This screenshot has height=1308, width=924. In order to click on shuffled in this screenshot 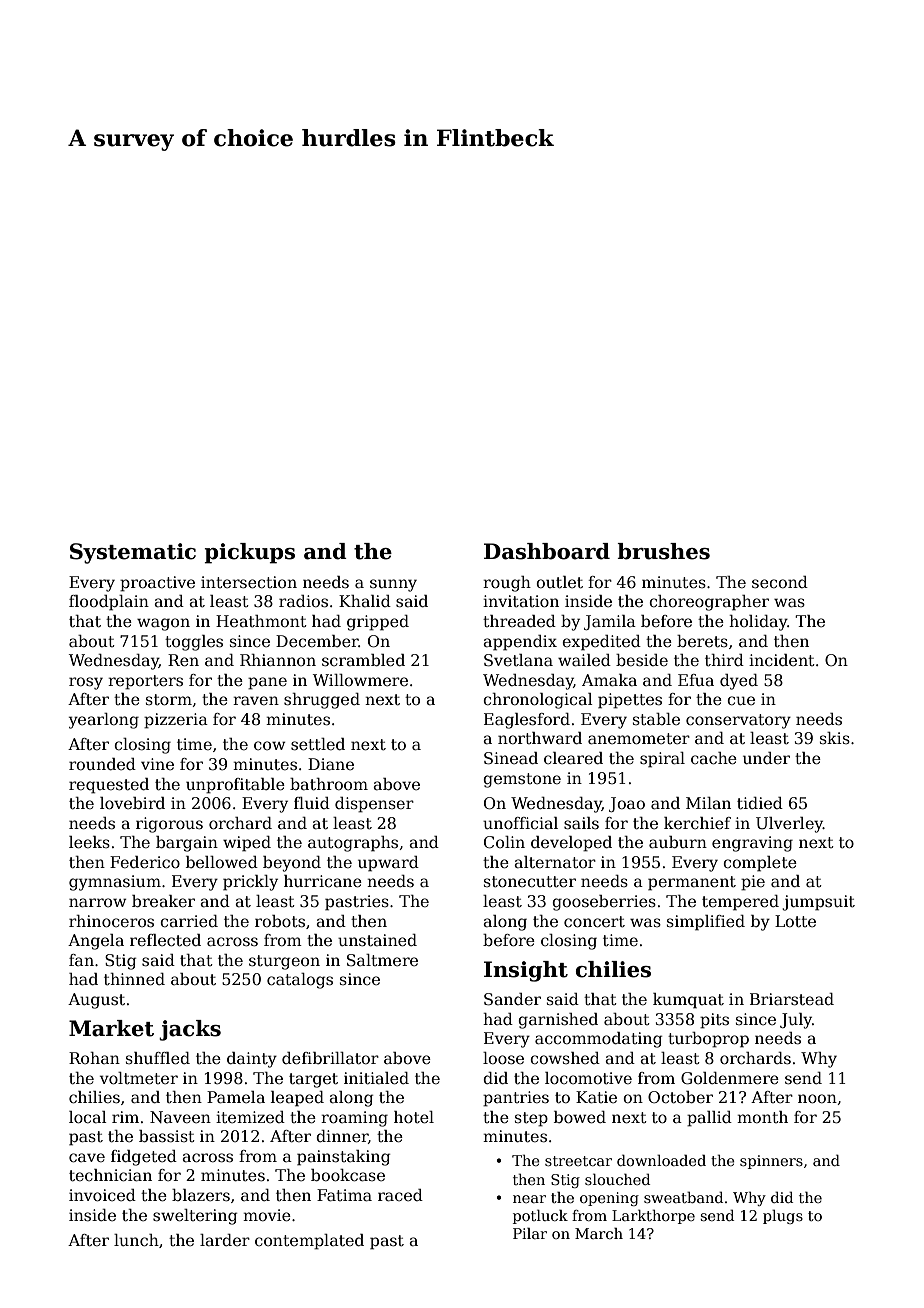, I will do `click(158, 1058)`.
